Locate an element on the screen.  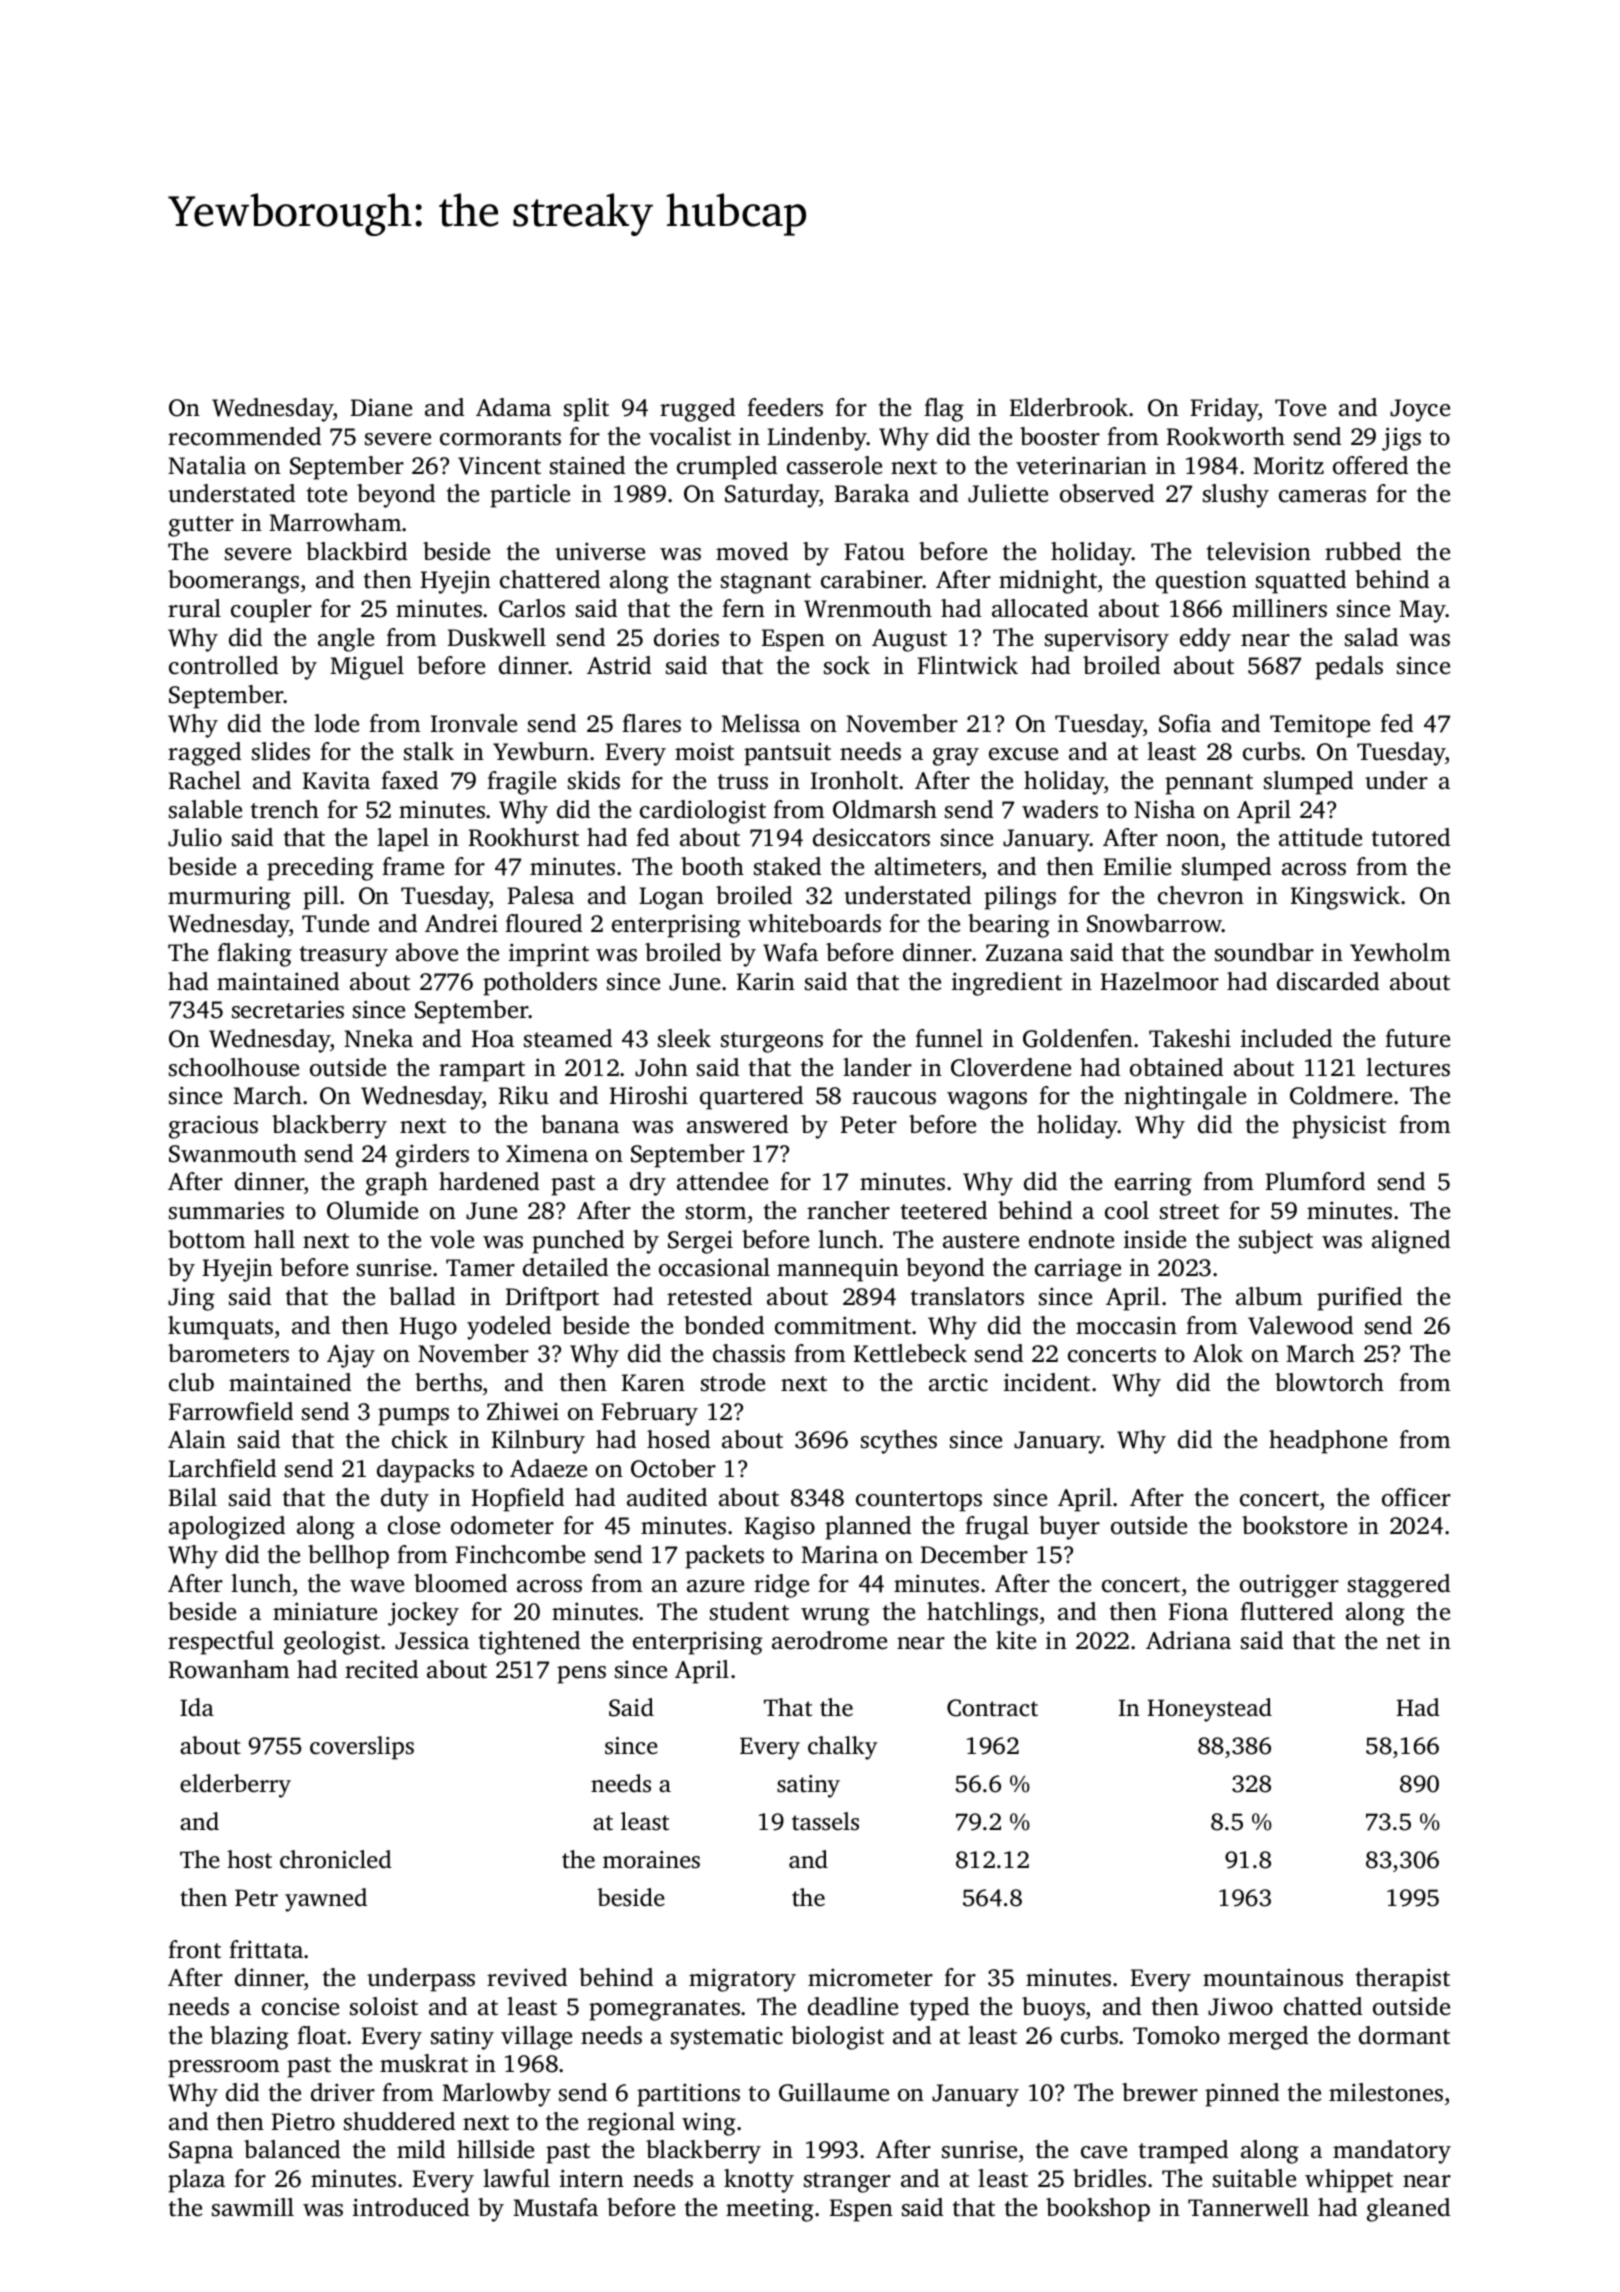
Melissa is located at coordinates (760, 723).
